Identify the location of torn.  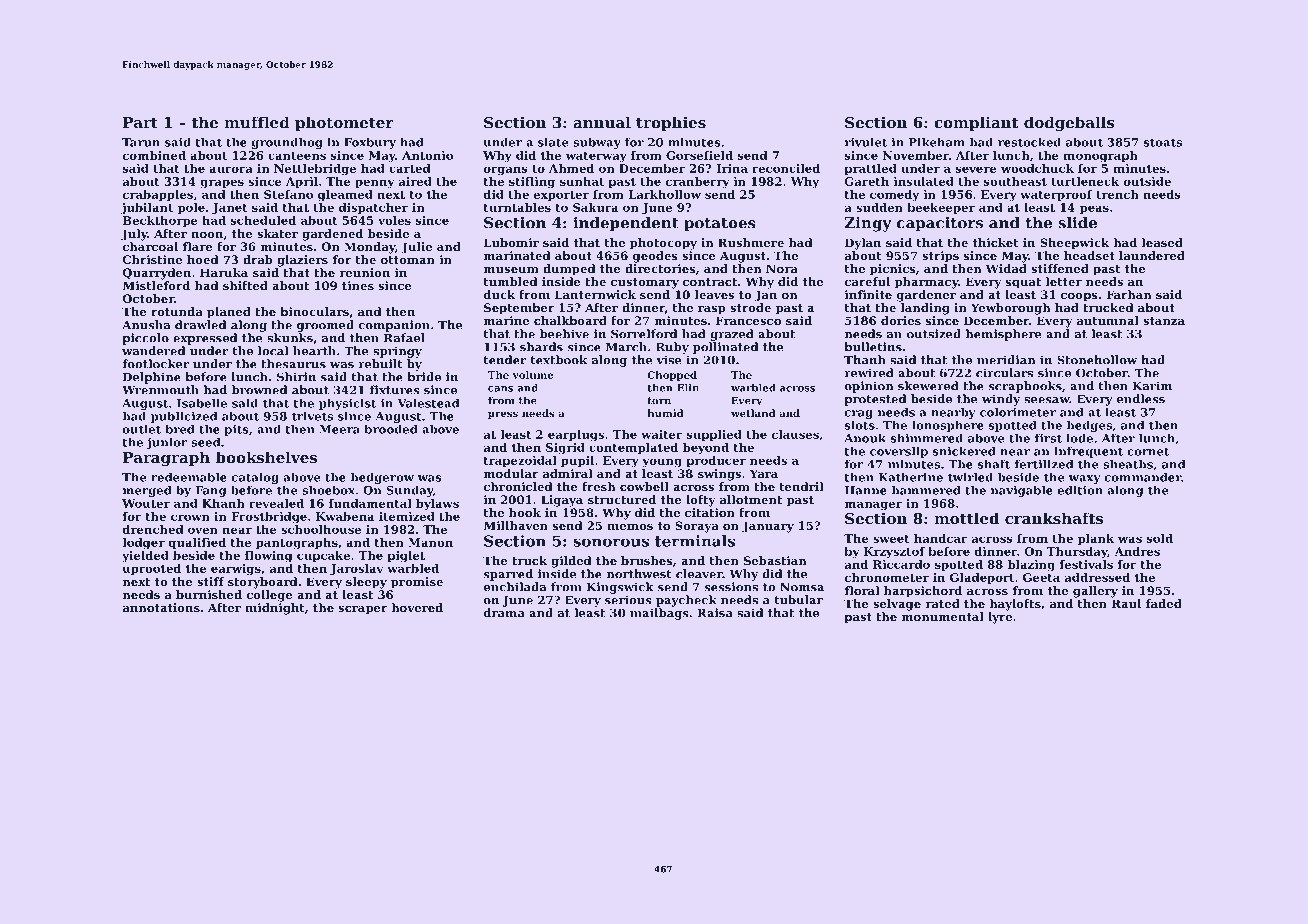
(659, 401).
